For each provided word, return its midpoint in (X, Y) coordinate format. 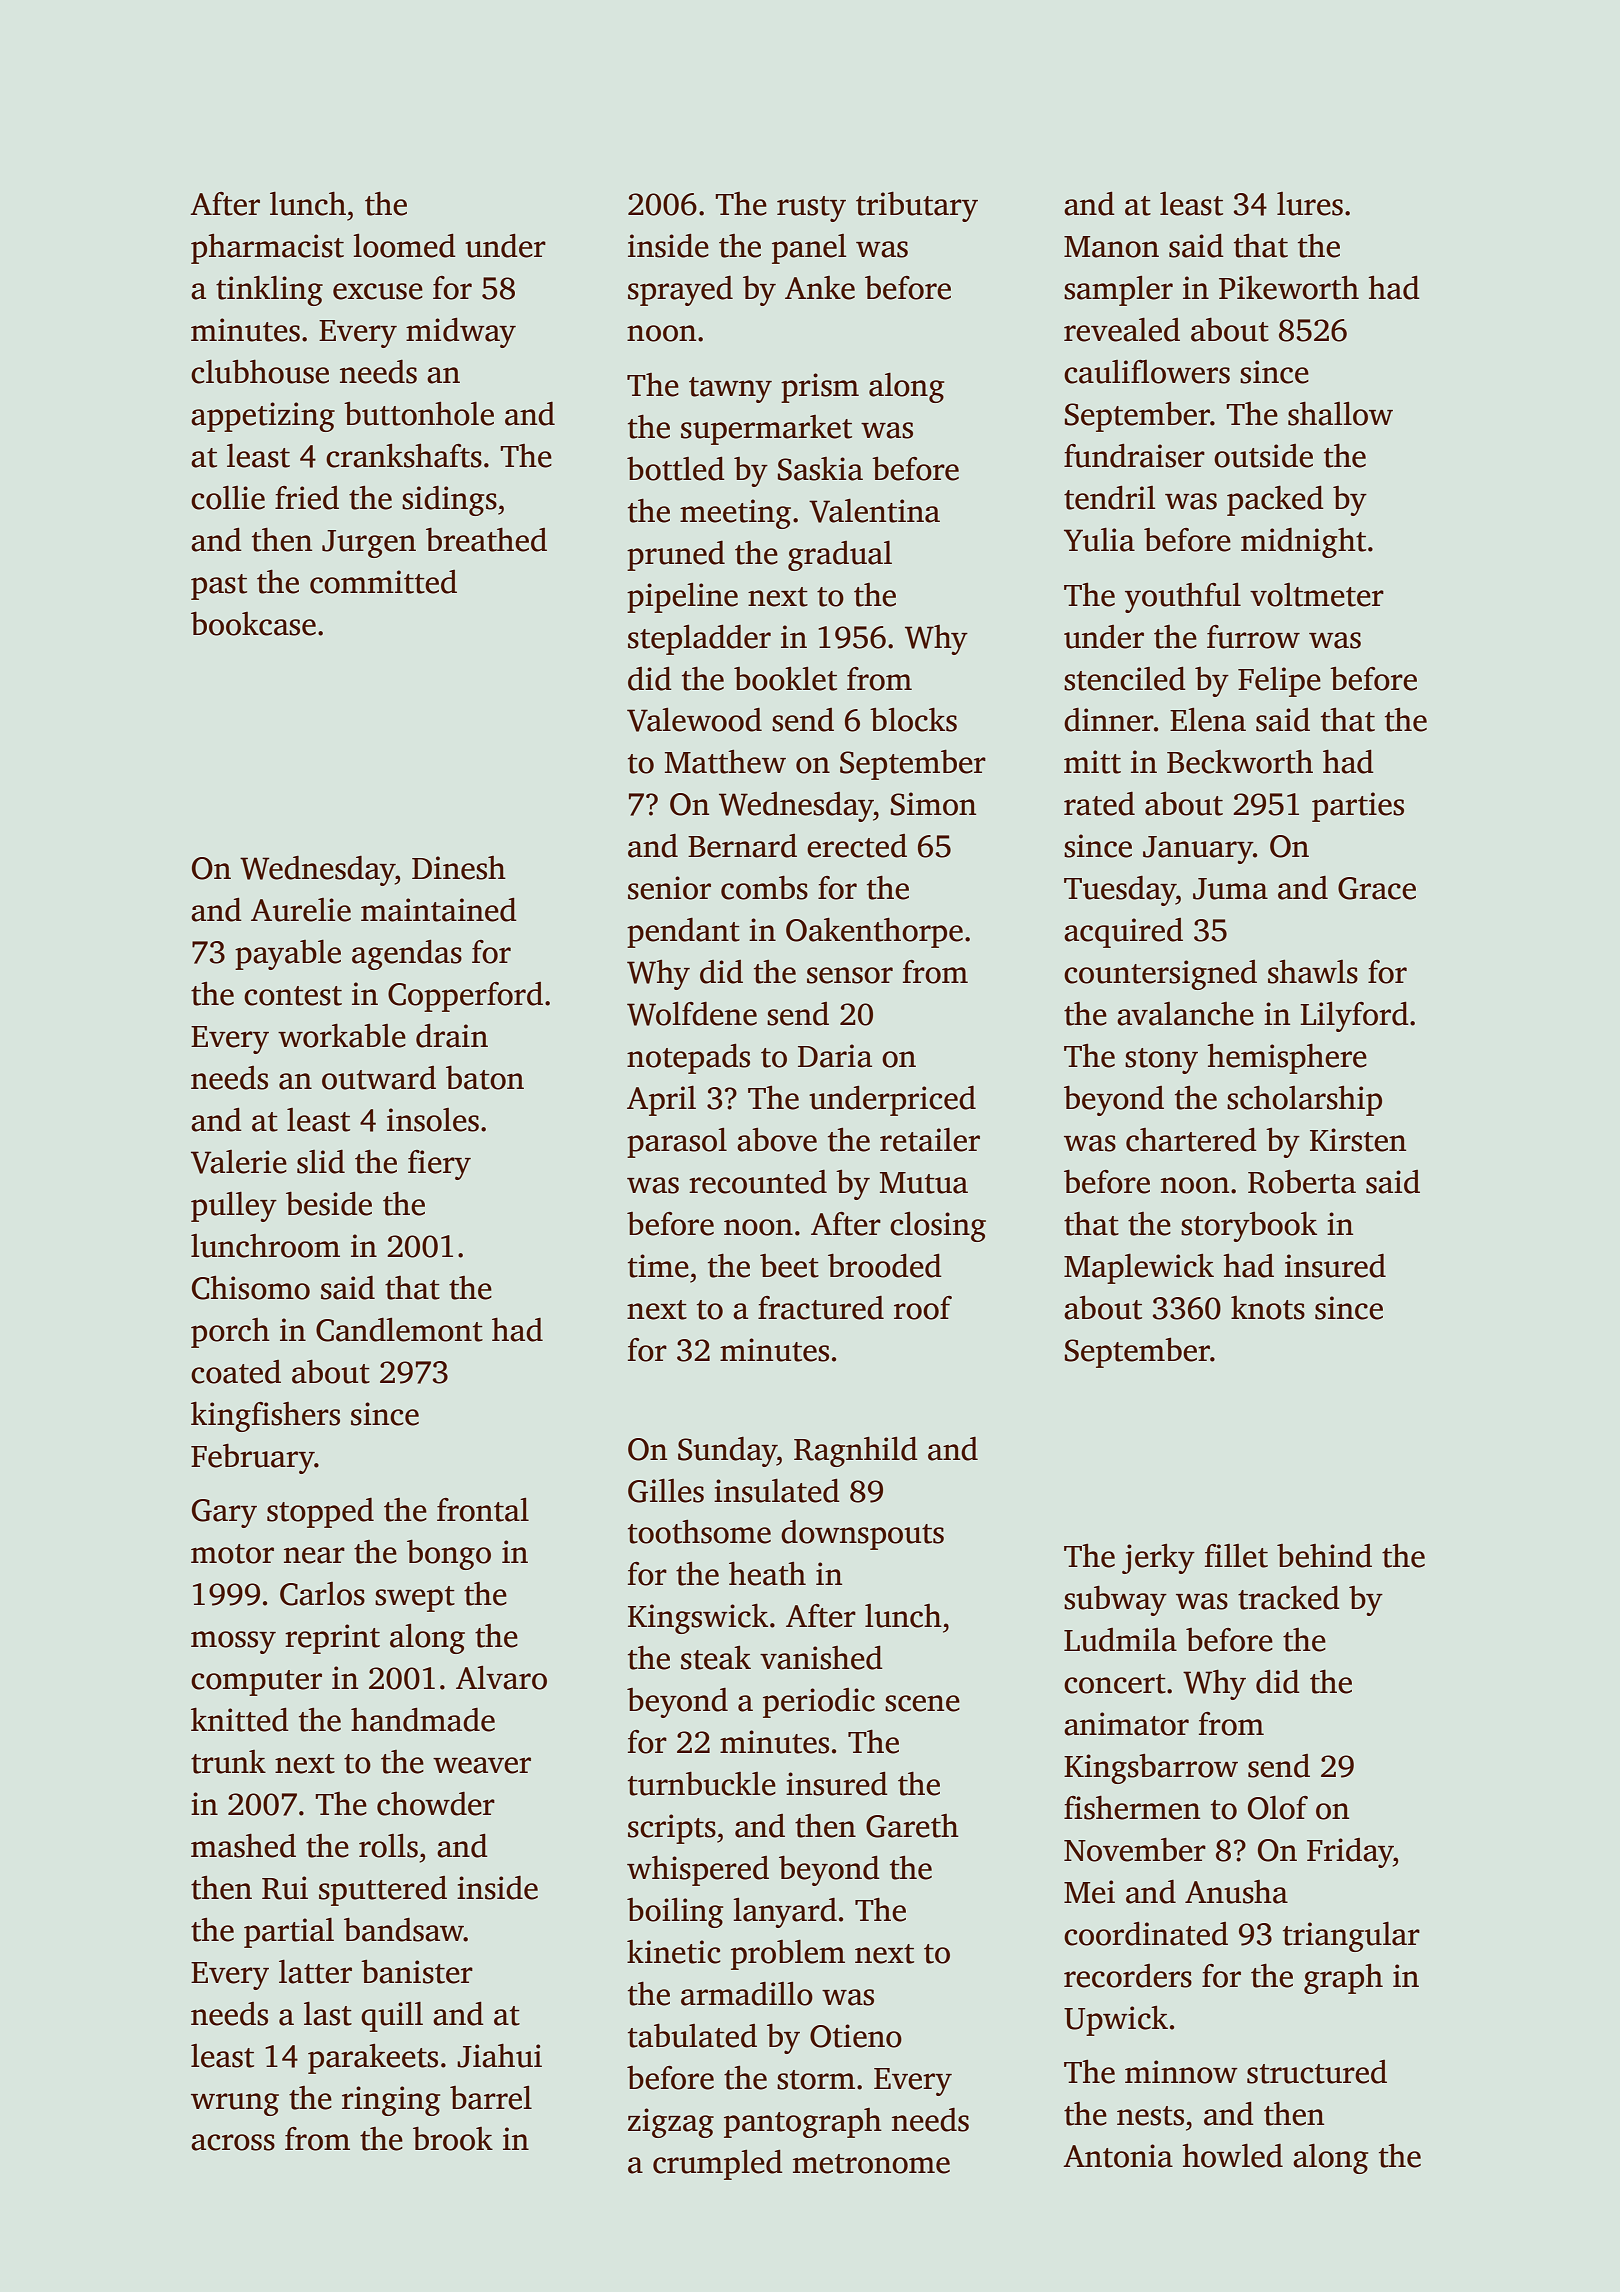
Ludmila (1120, 1640)
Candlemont (399, 1330)
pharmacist (267, 249)
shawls (1313, 972)
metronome (871, 2164)
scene (922, 1703)
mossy (233, 1642)
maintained (439, 910)
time (658, 1266)
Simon (933, 804)
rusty (811, 209)
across (233, 2142)
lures (1310, 204)
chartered (1191, 1140)
